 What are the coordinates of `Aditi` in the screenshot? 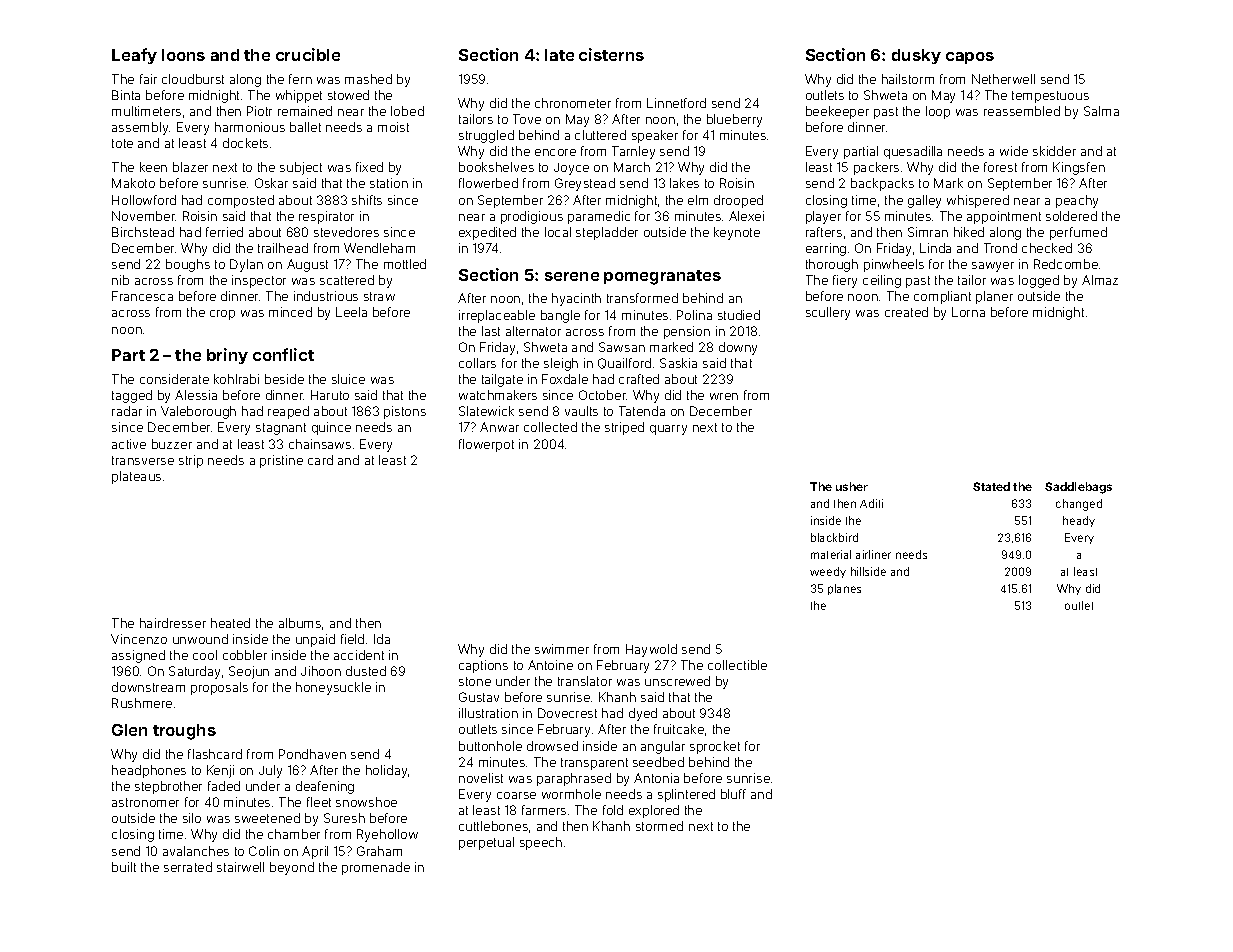 It's located at (871, 503).
